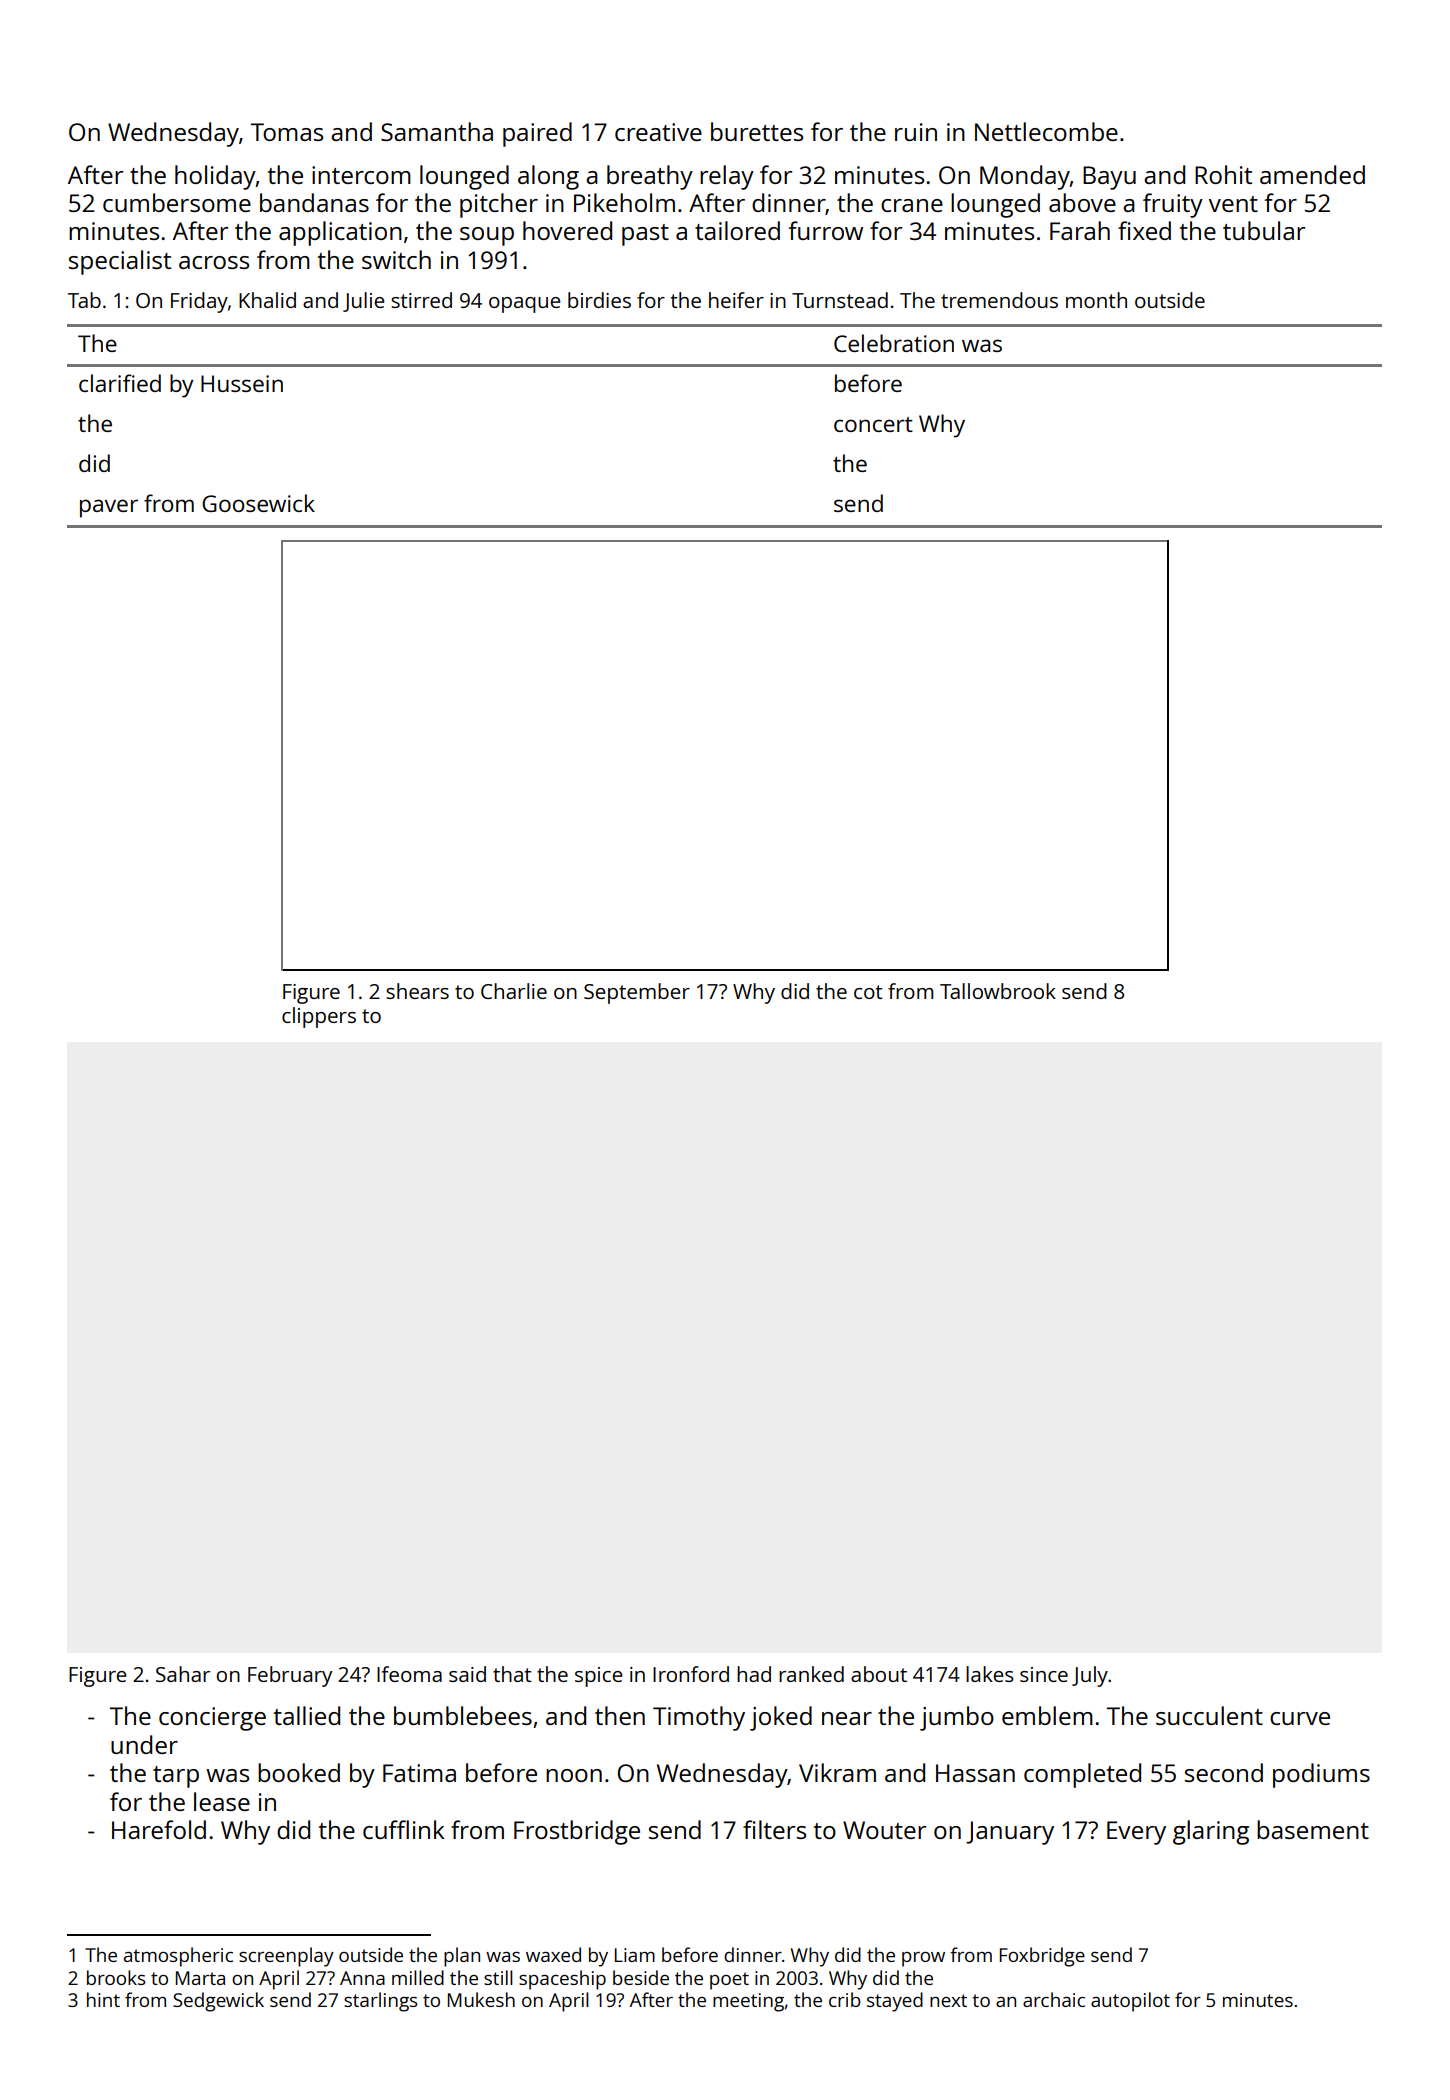  I want to click on then, so click(620, 1715).
